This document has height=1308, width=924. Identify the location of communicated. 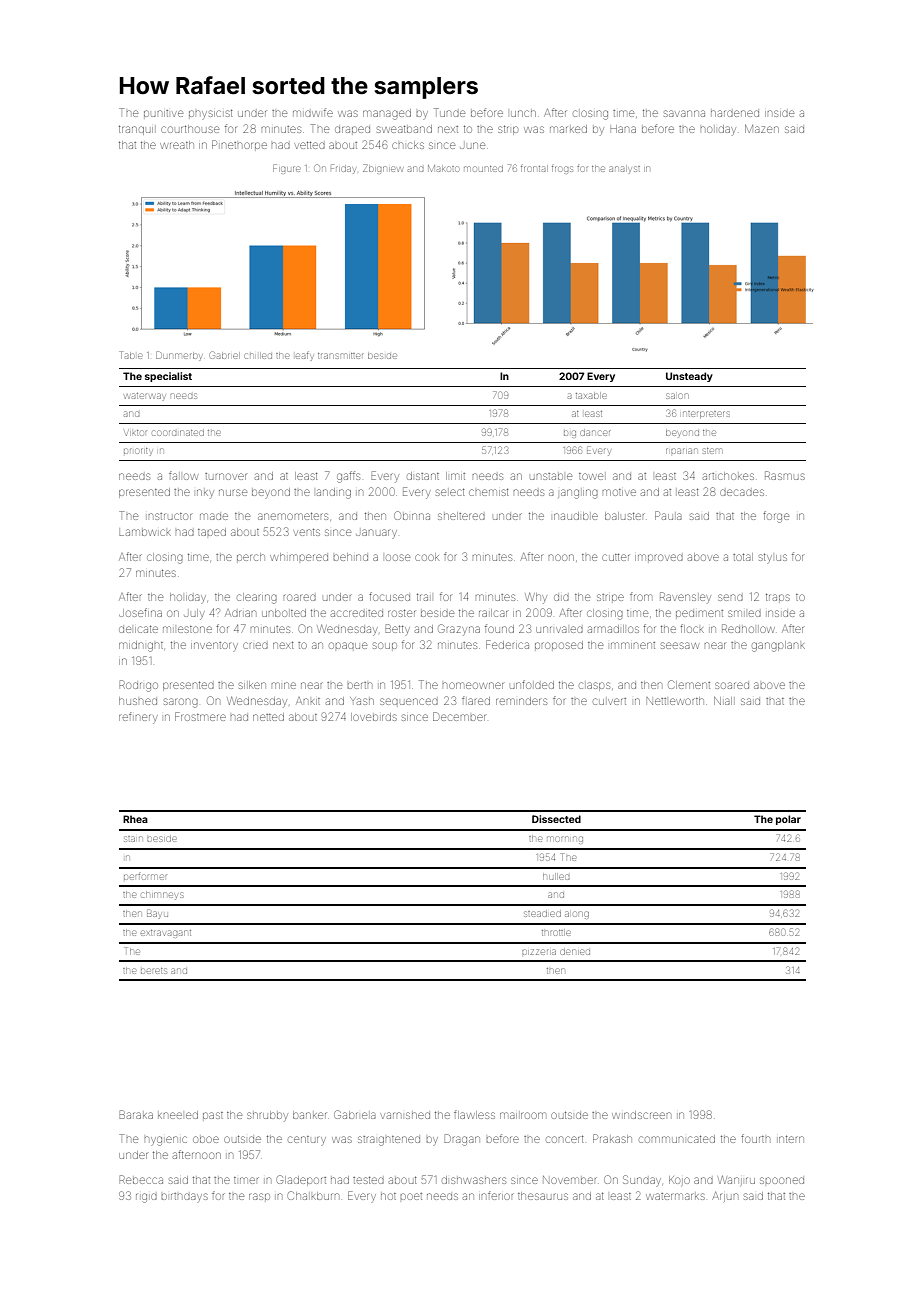
(677, 1139).
